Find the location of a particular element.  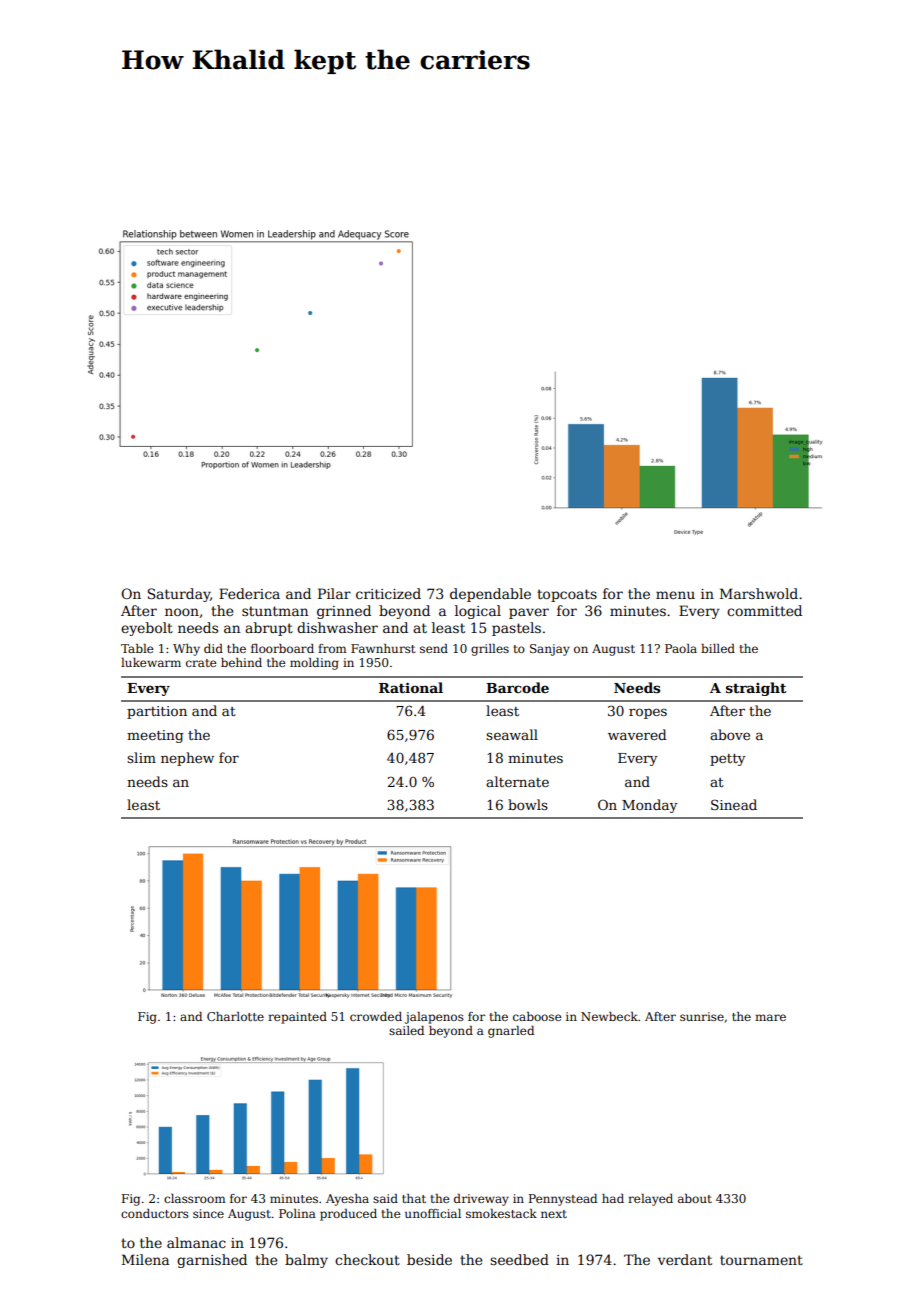

garnished is located at coordinates (212, 1261).
